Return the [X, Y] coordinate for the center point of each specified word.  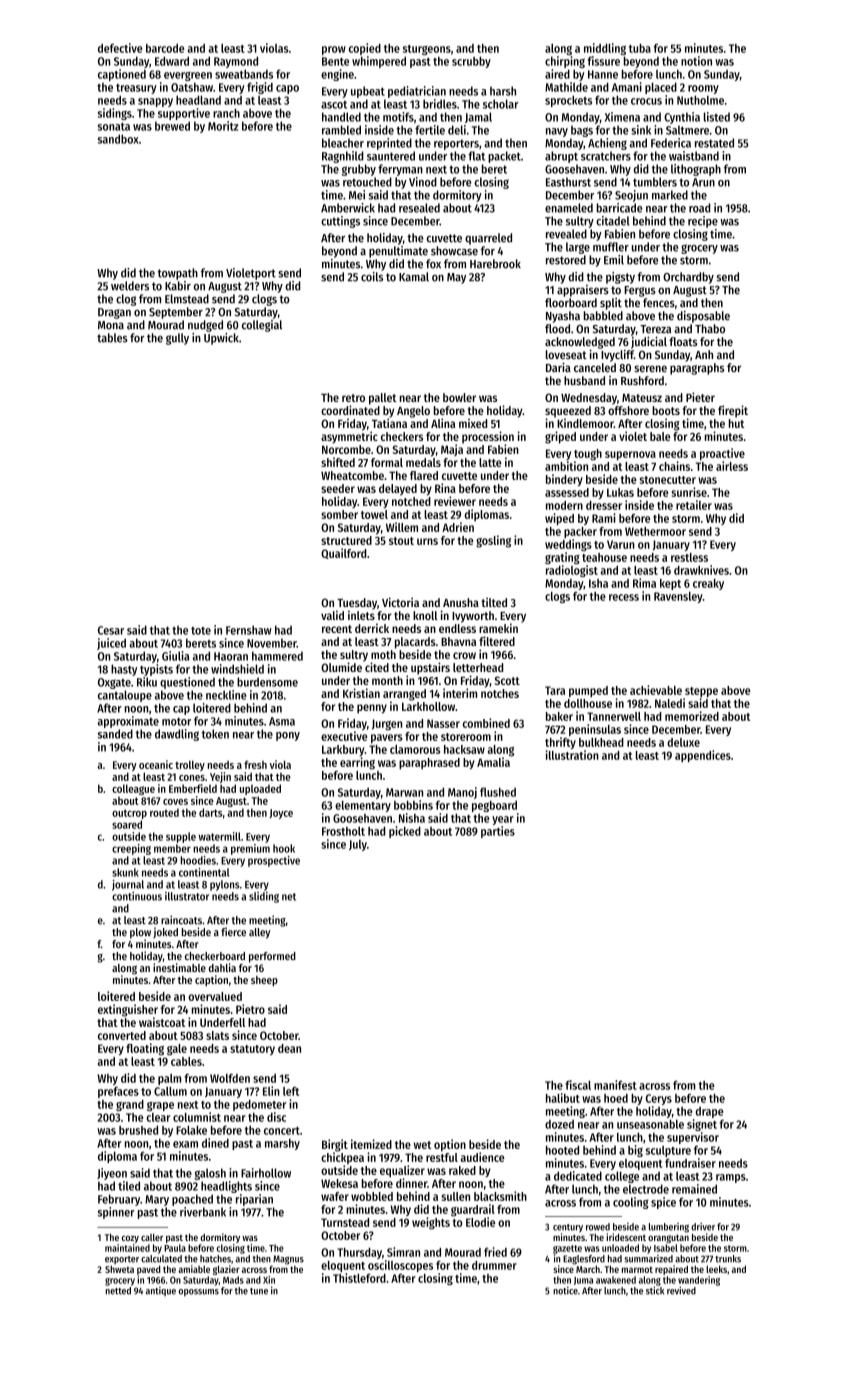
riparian [254, 1200]
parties [498, 832]
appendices [703, 756]
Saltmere [687, 130]
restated [714, 143]
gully [177, 339]
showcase [454, 251]
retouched [367, 182]
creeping [131, 849]
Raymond [236, 62]
